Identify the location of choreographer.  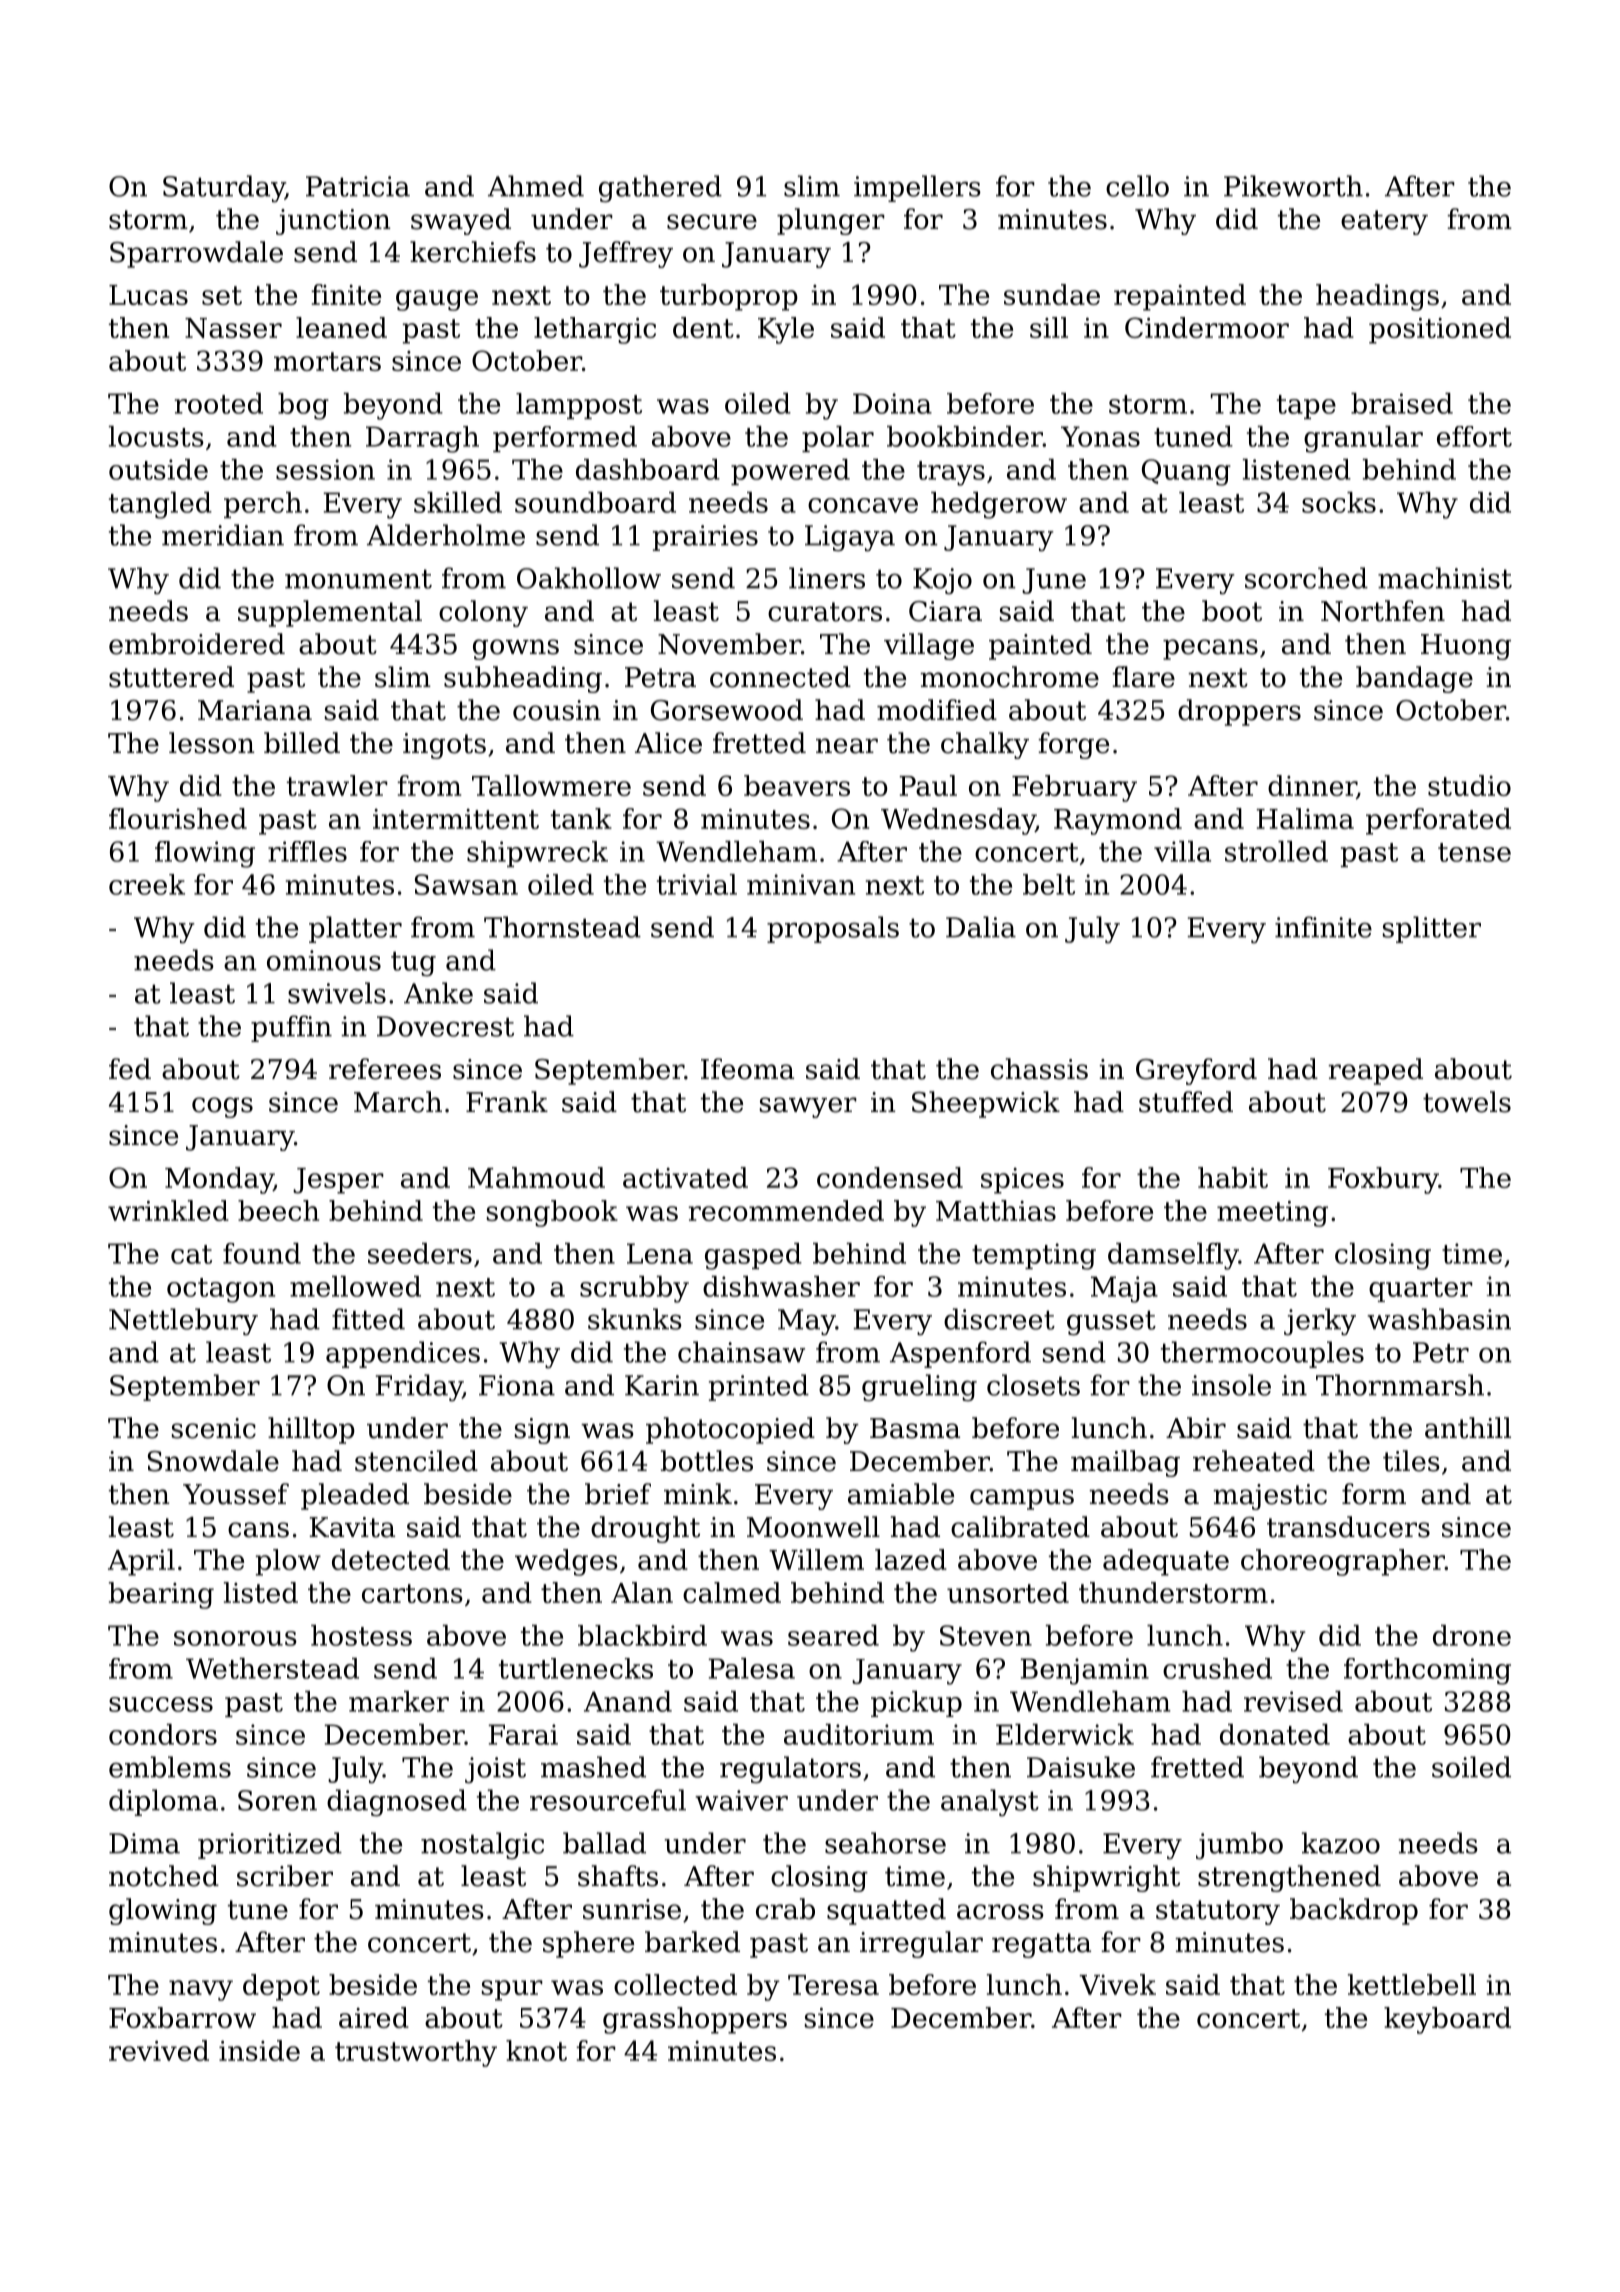
(1343, 1562).
